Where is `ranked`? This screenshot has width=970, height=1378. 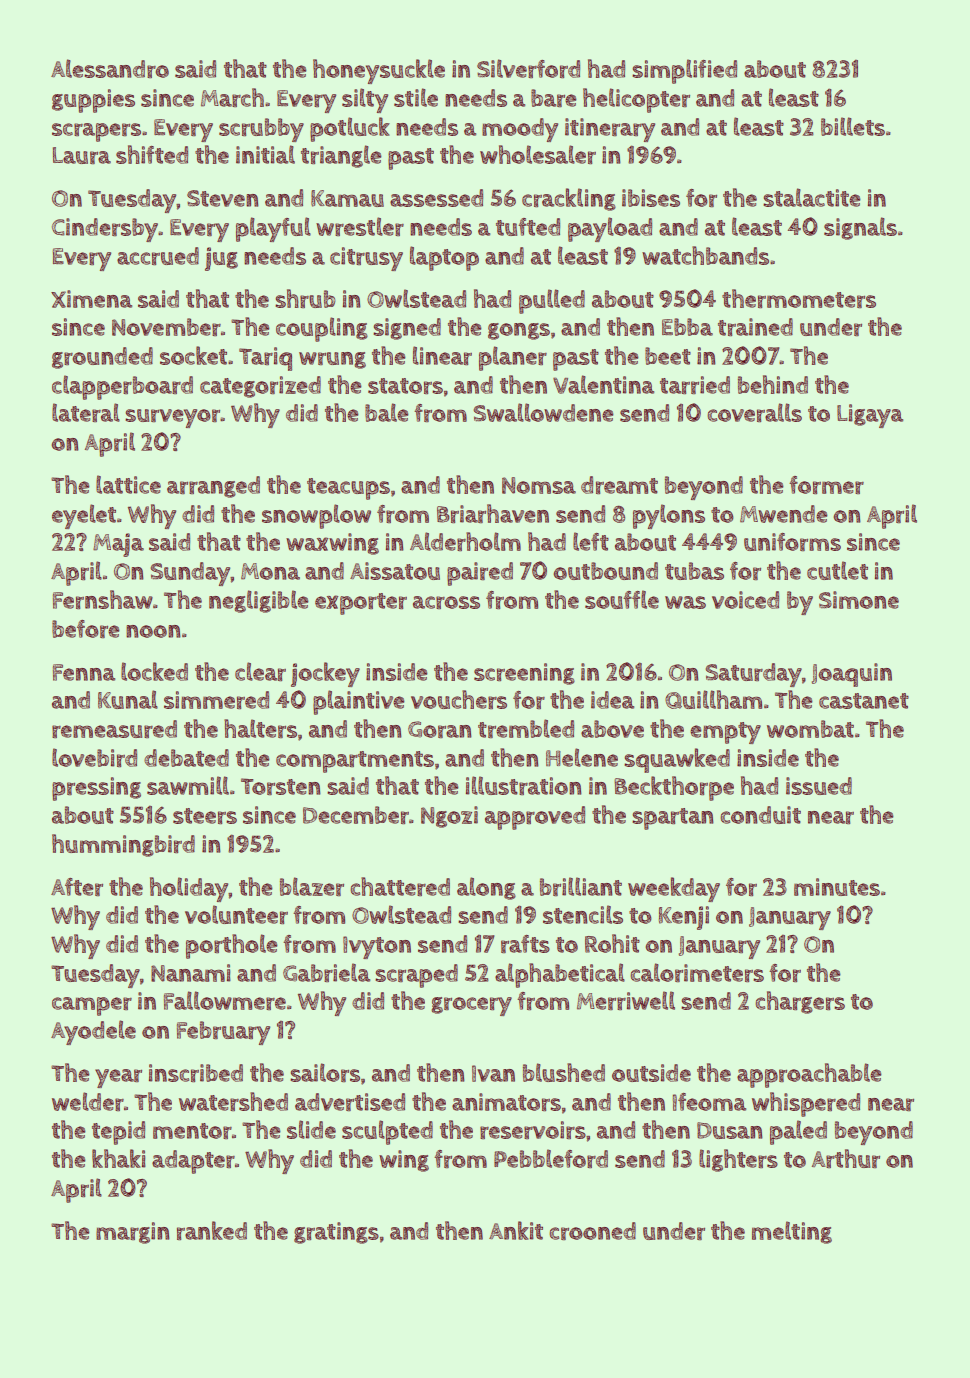
ranked is located at coordinates (212, 1230).
